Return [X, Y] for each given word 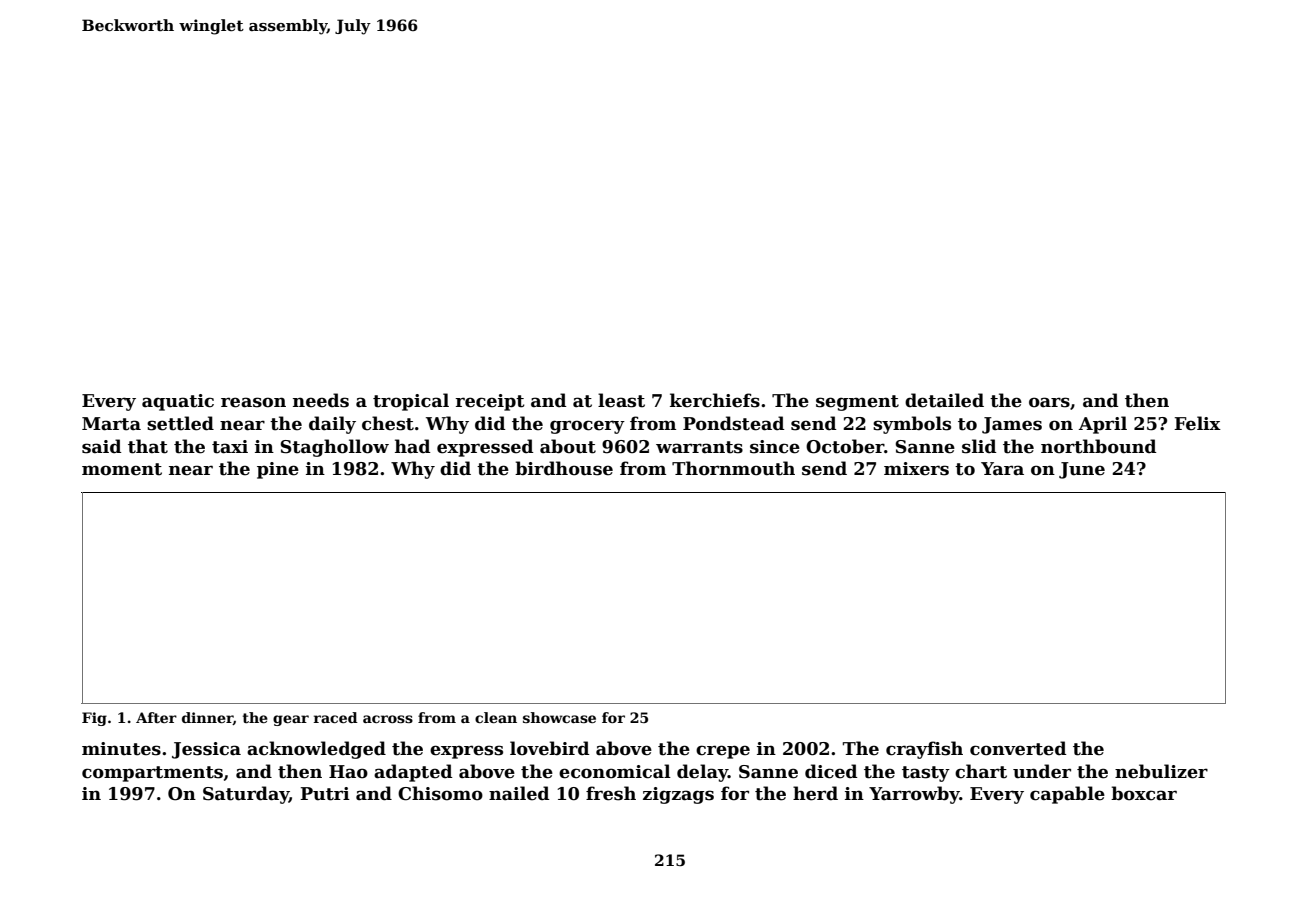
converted [1018, 748]
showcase [559, 717]
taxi [230, 447]
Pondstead [733, 423]
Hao [348, 772]
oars [1049, 402]
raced [336, 717]
